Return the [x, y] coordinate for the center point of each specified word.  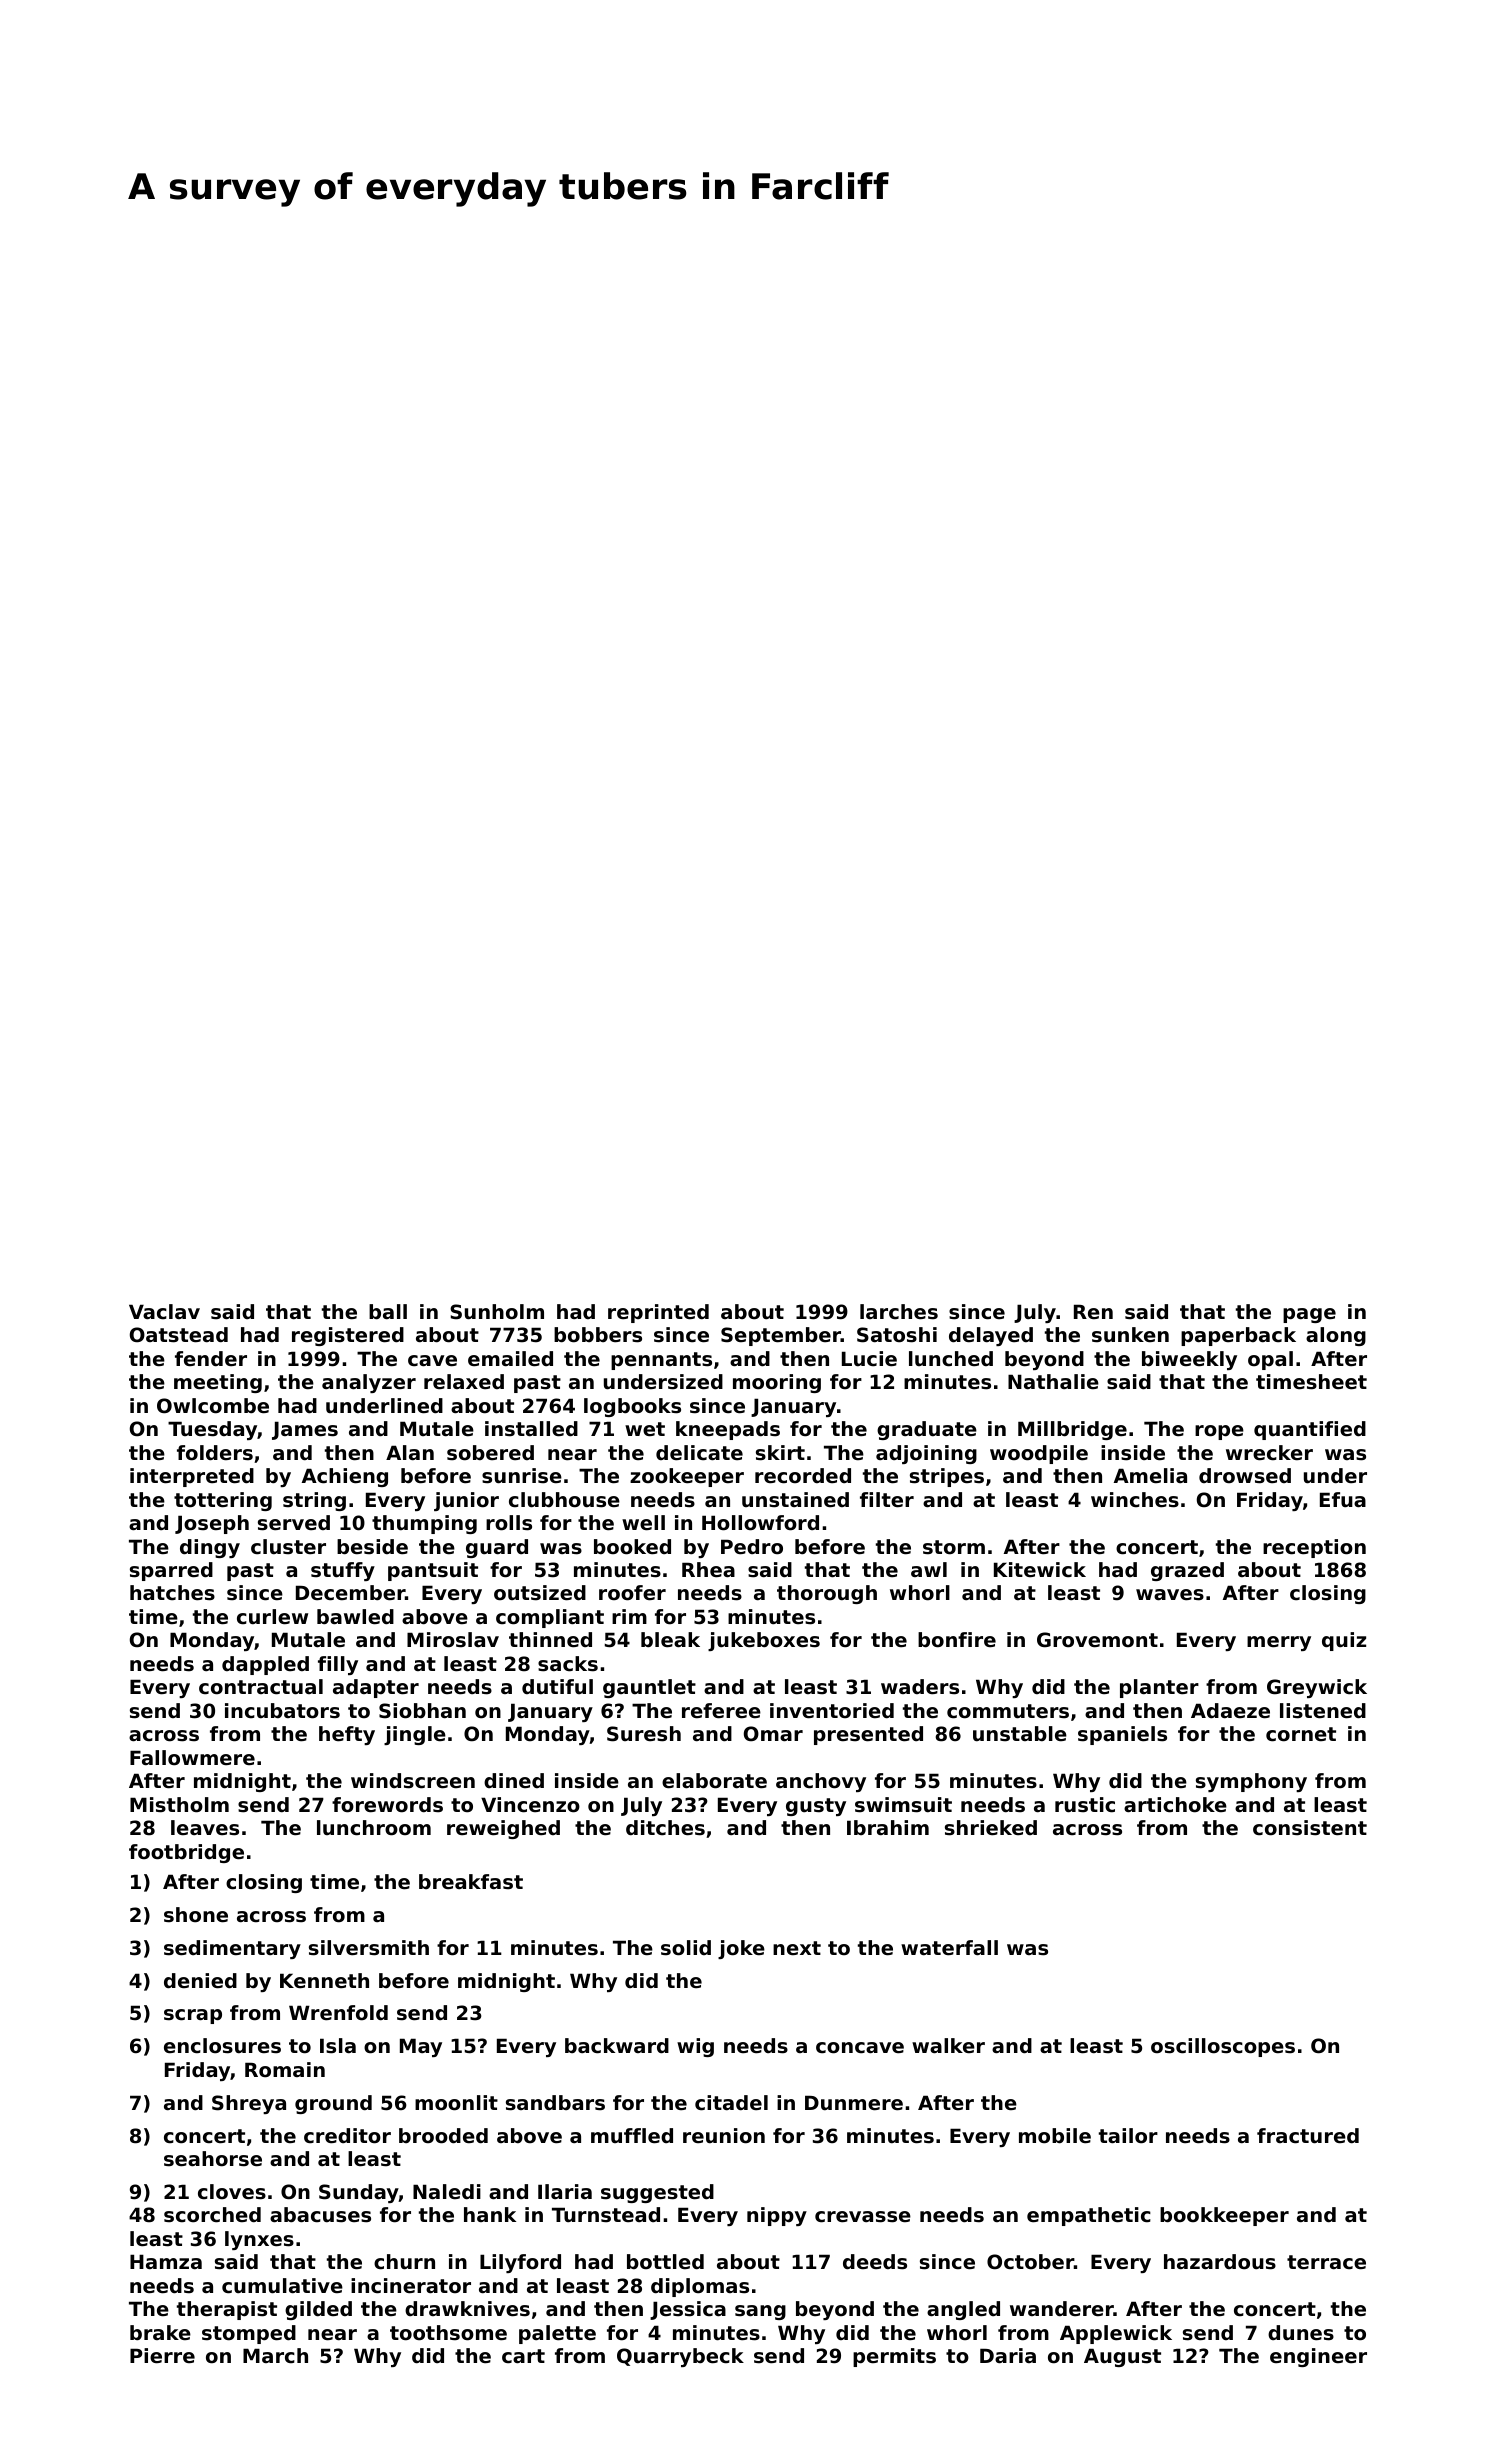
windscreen [413, 1781]
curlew [272, 1617]
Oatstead [179, 1335]
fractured [1308, 2136]
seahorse [213, 2159]
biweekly [1189, 1360]
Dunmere [854, 2103]
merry [1279, 1643]
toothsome [448, 2333]
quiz [1344, 1641]
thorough [827, 1594]
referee [721, 1711]
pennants [661, 1361]
